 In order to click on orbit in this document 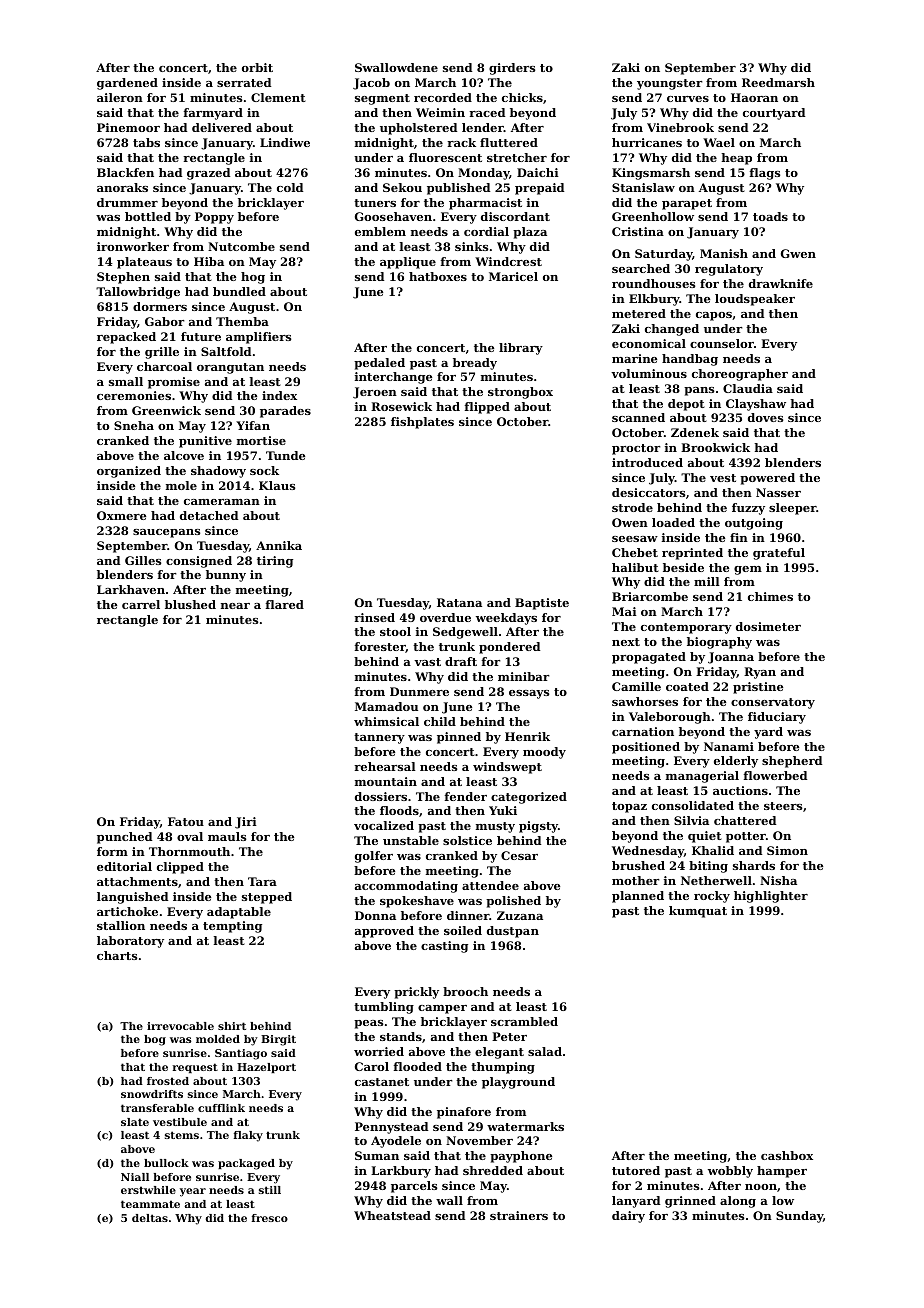, I will do `click(257, 67)`.
